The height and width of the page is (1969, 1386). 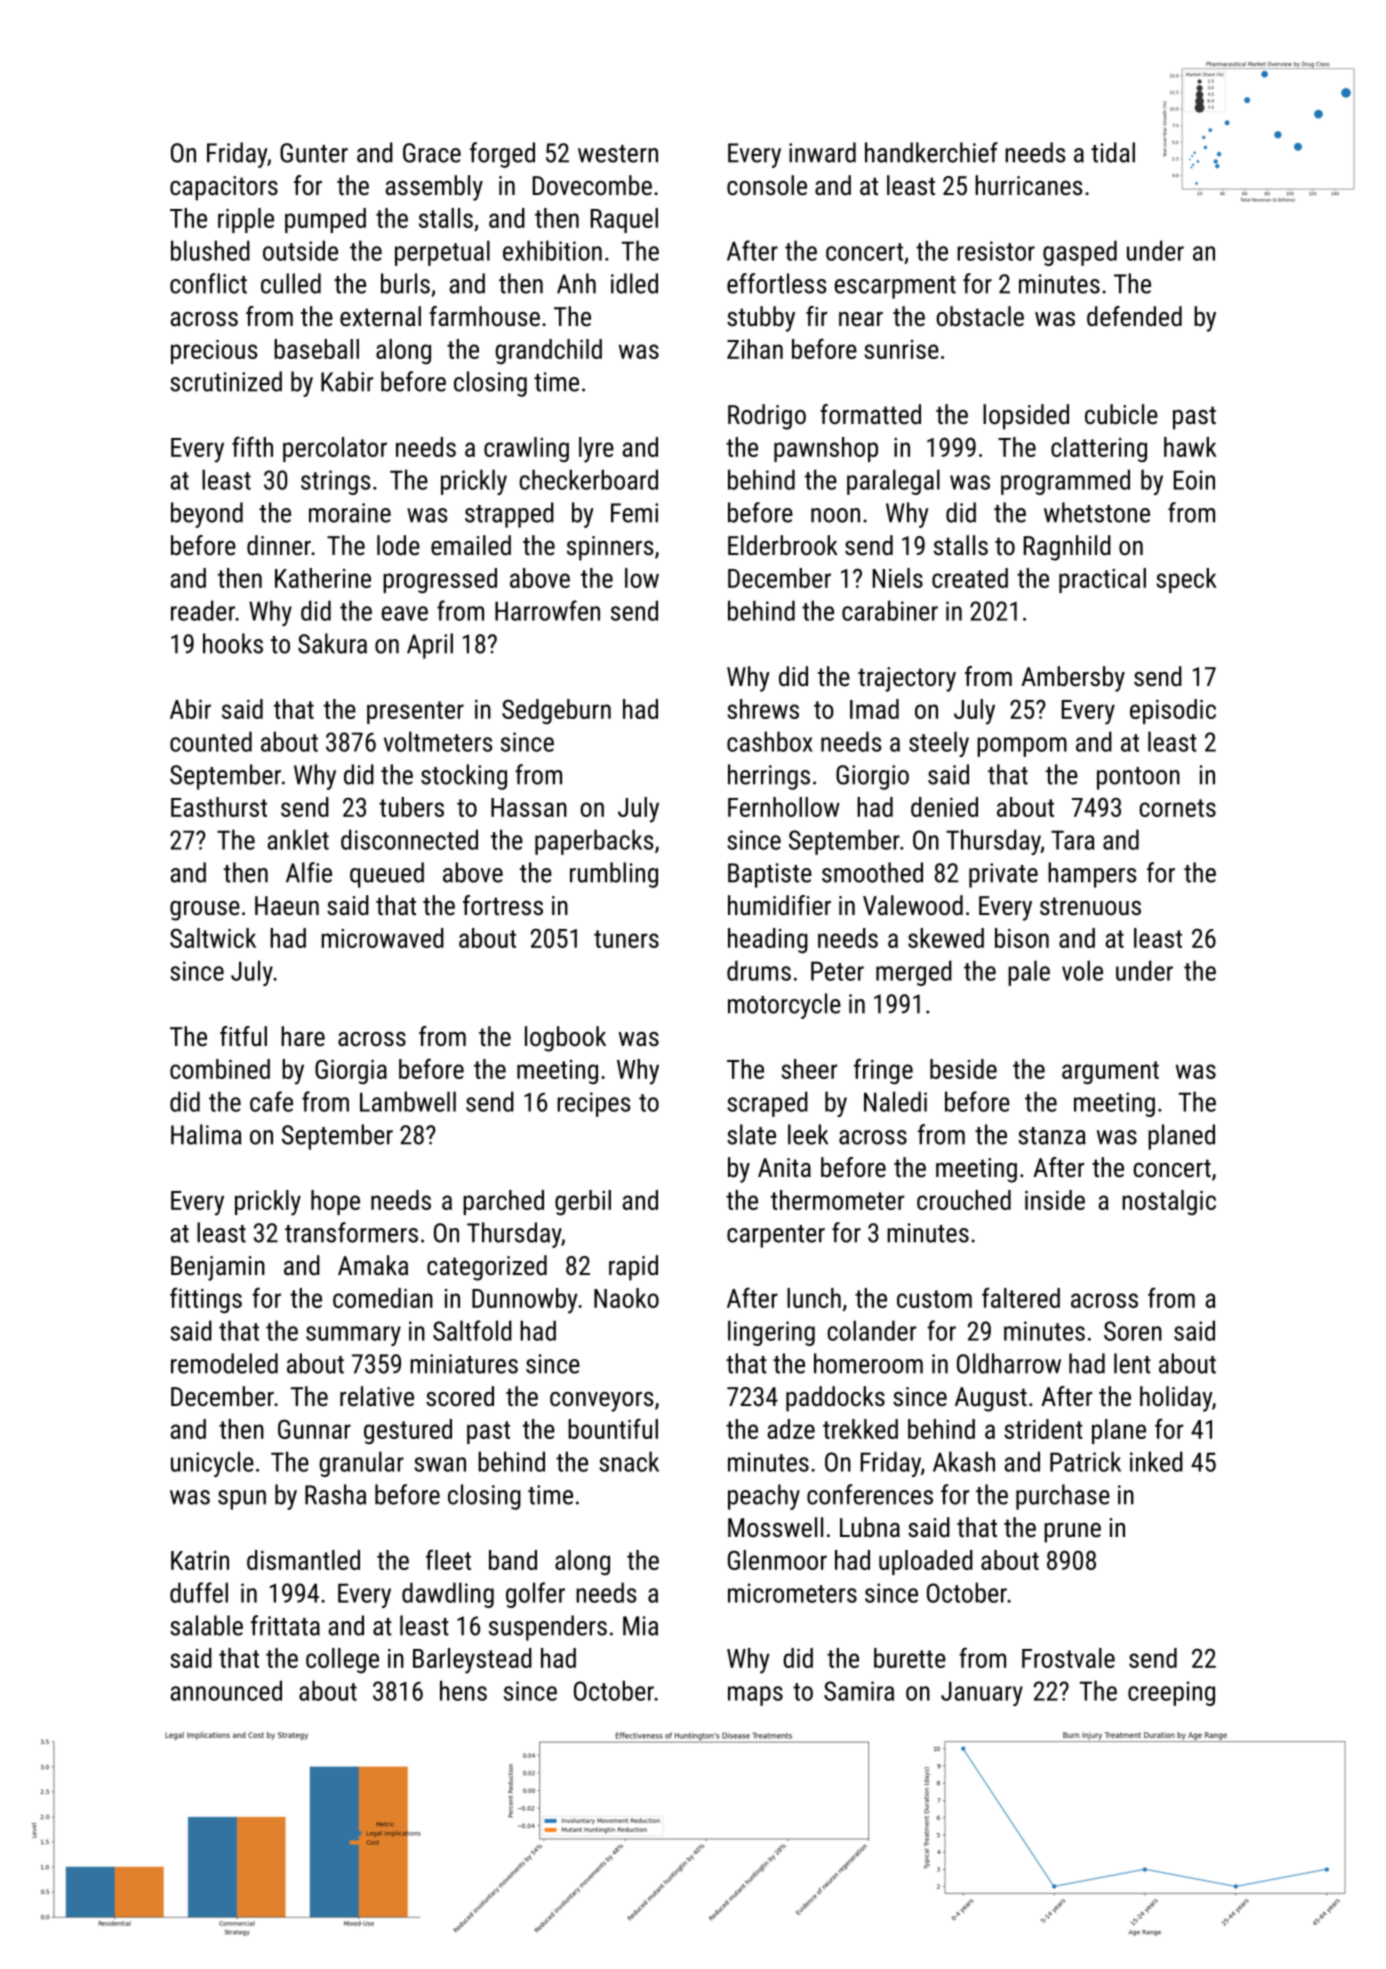 What do you see at coordinates (1171, 1693) in the page?
I see `creeping` at bounding box center [1171, 1693].
